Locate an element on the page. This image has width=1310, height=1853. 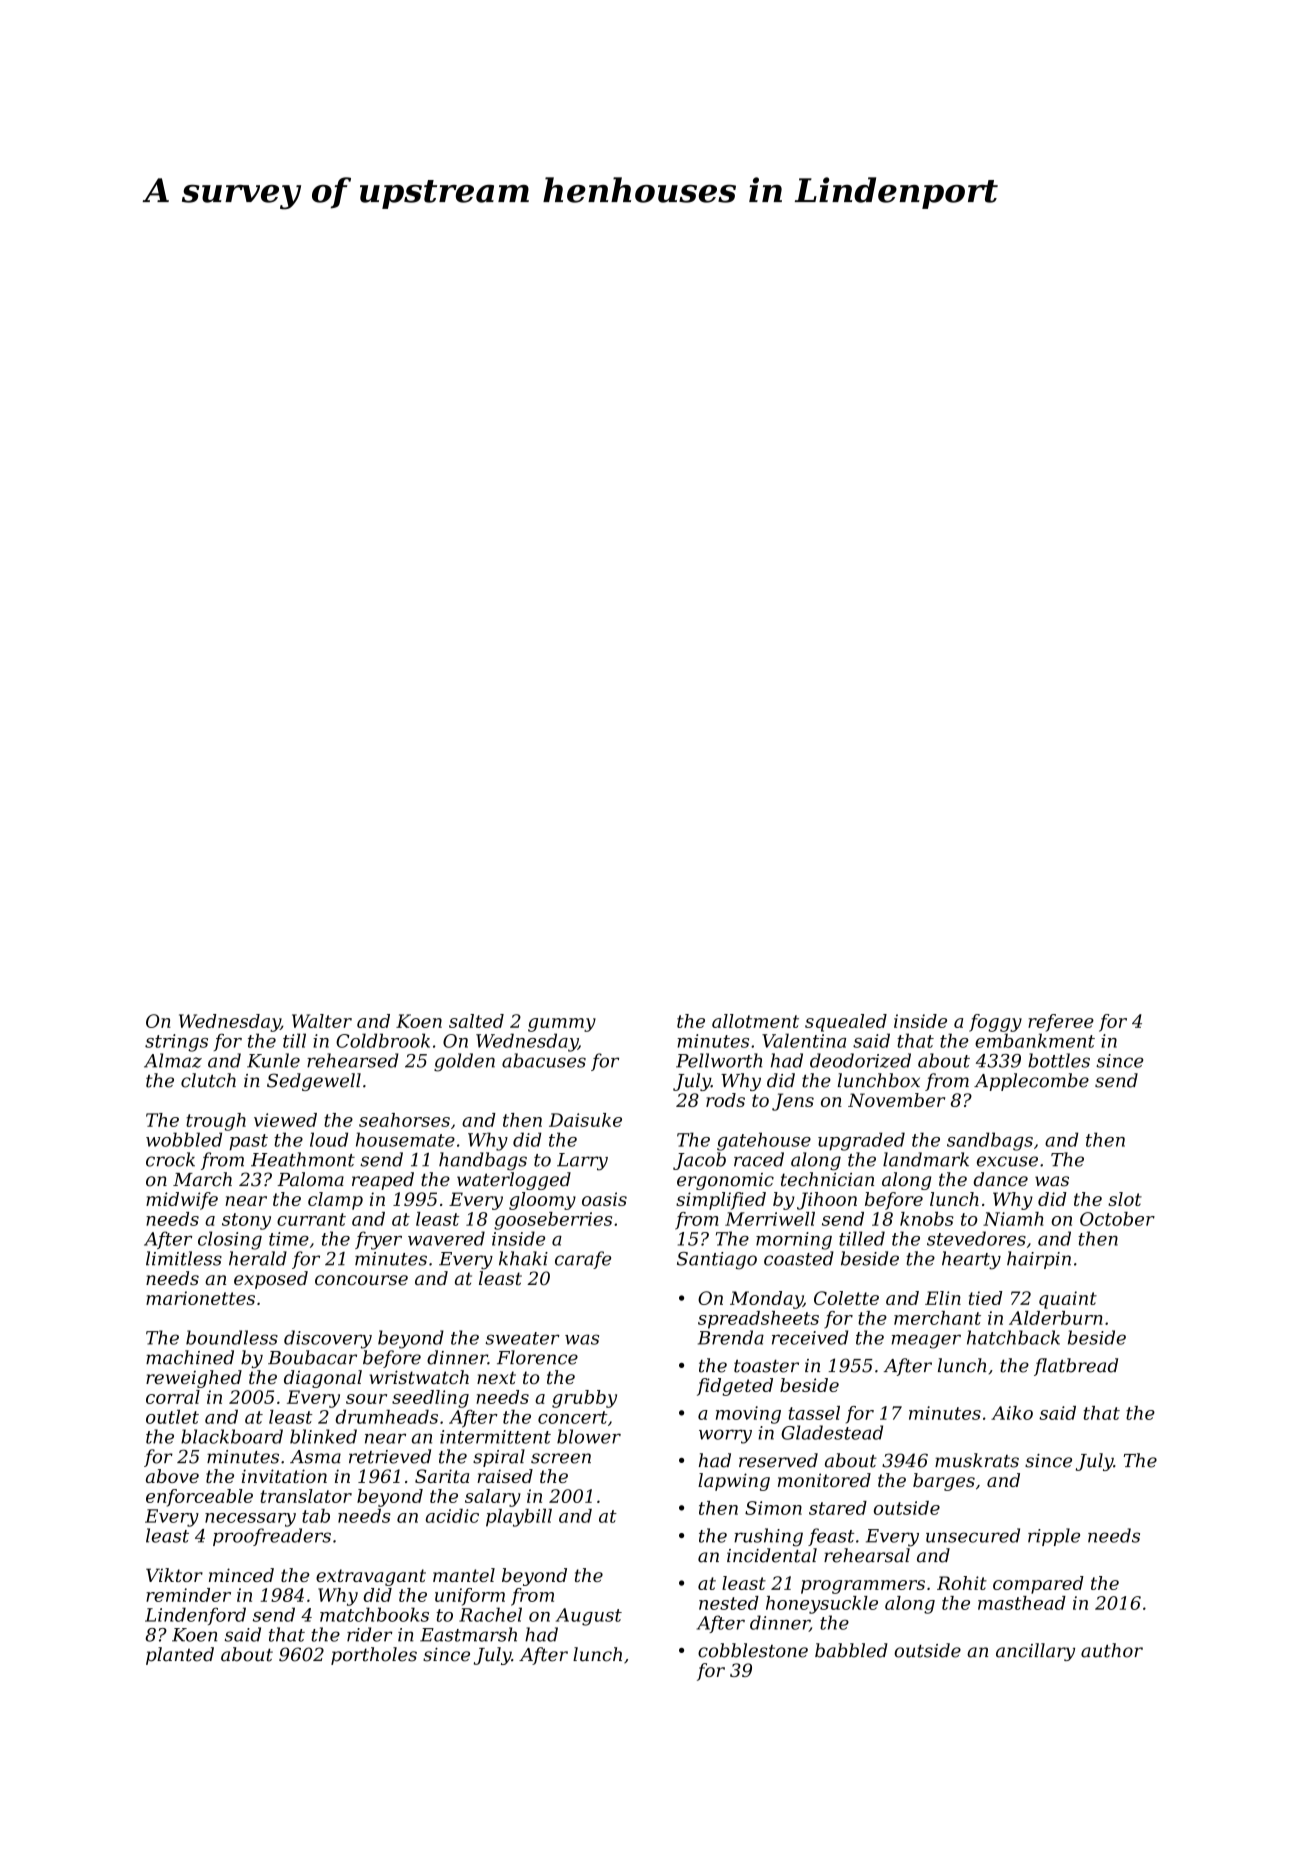
Sedgewell is located at coordinates (314, 1082).
